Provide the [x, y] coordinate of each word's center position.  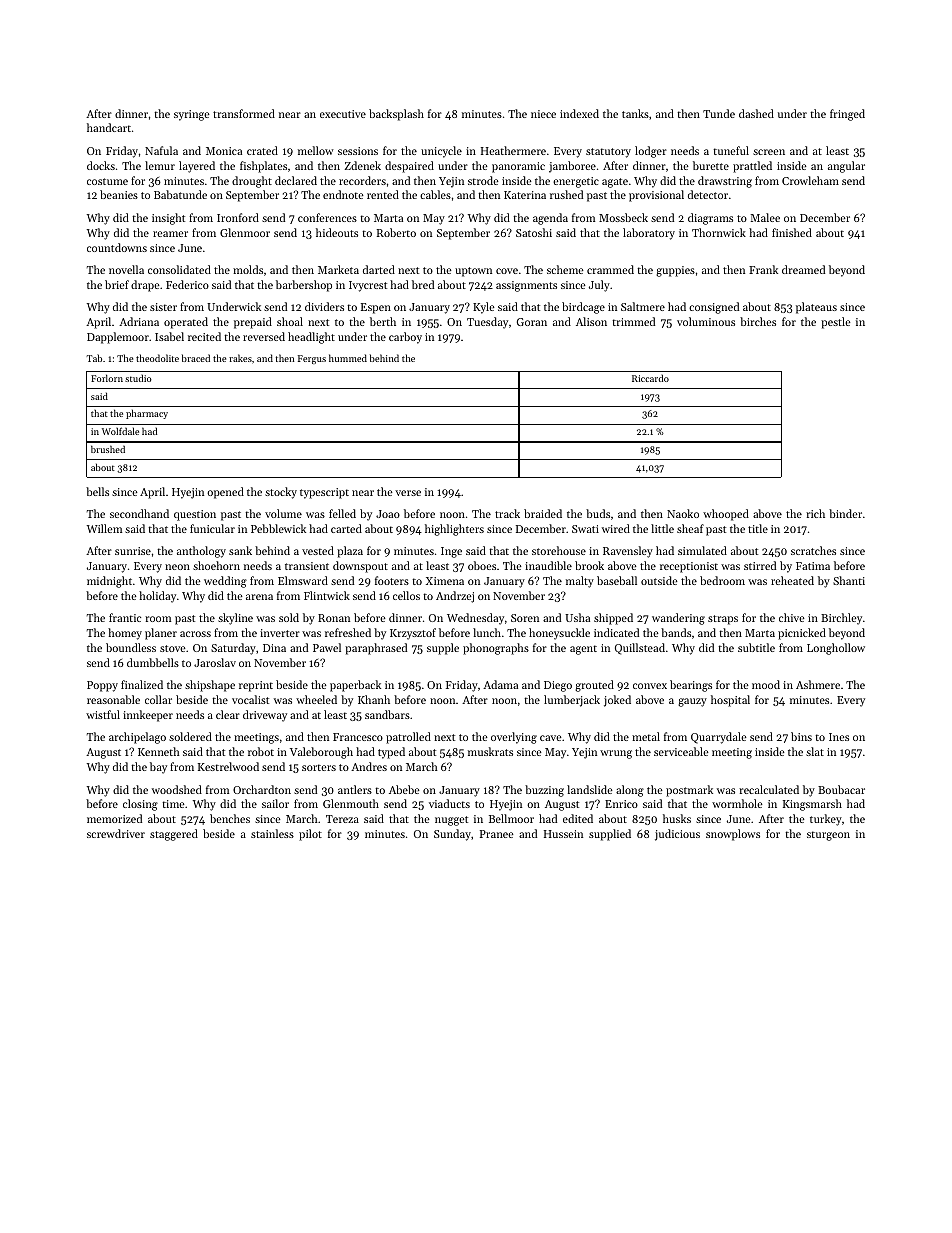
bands [676, 632]
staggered [174, 835]
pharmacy [147, 414]
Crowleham [810, 180]
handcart [109, 127]
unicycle [441, 152]
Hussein [563, 834]
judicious [677, 835]
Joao [388, 514]
